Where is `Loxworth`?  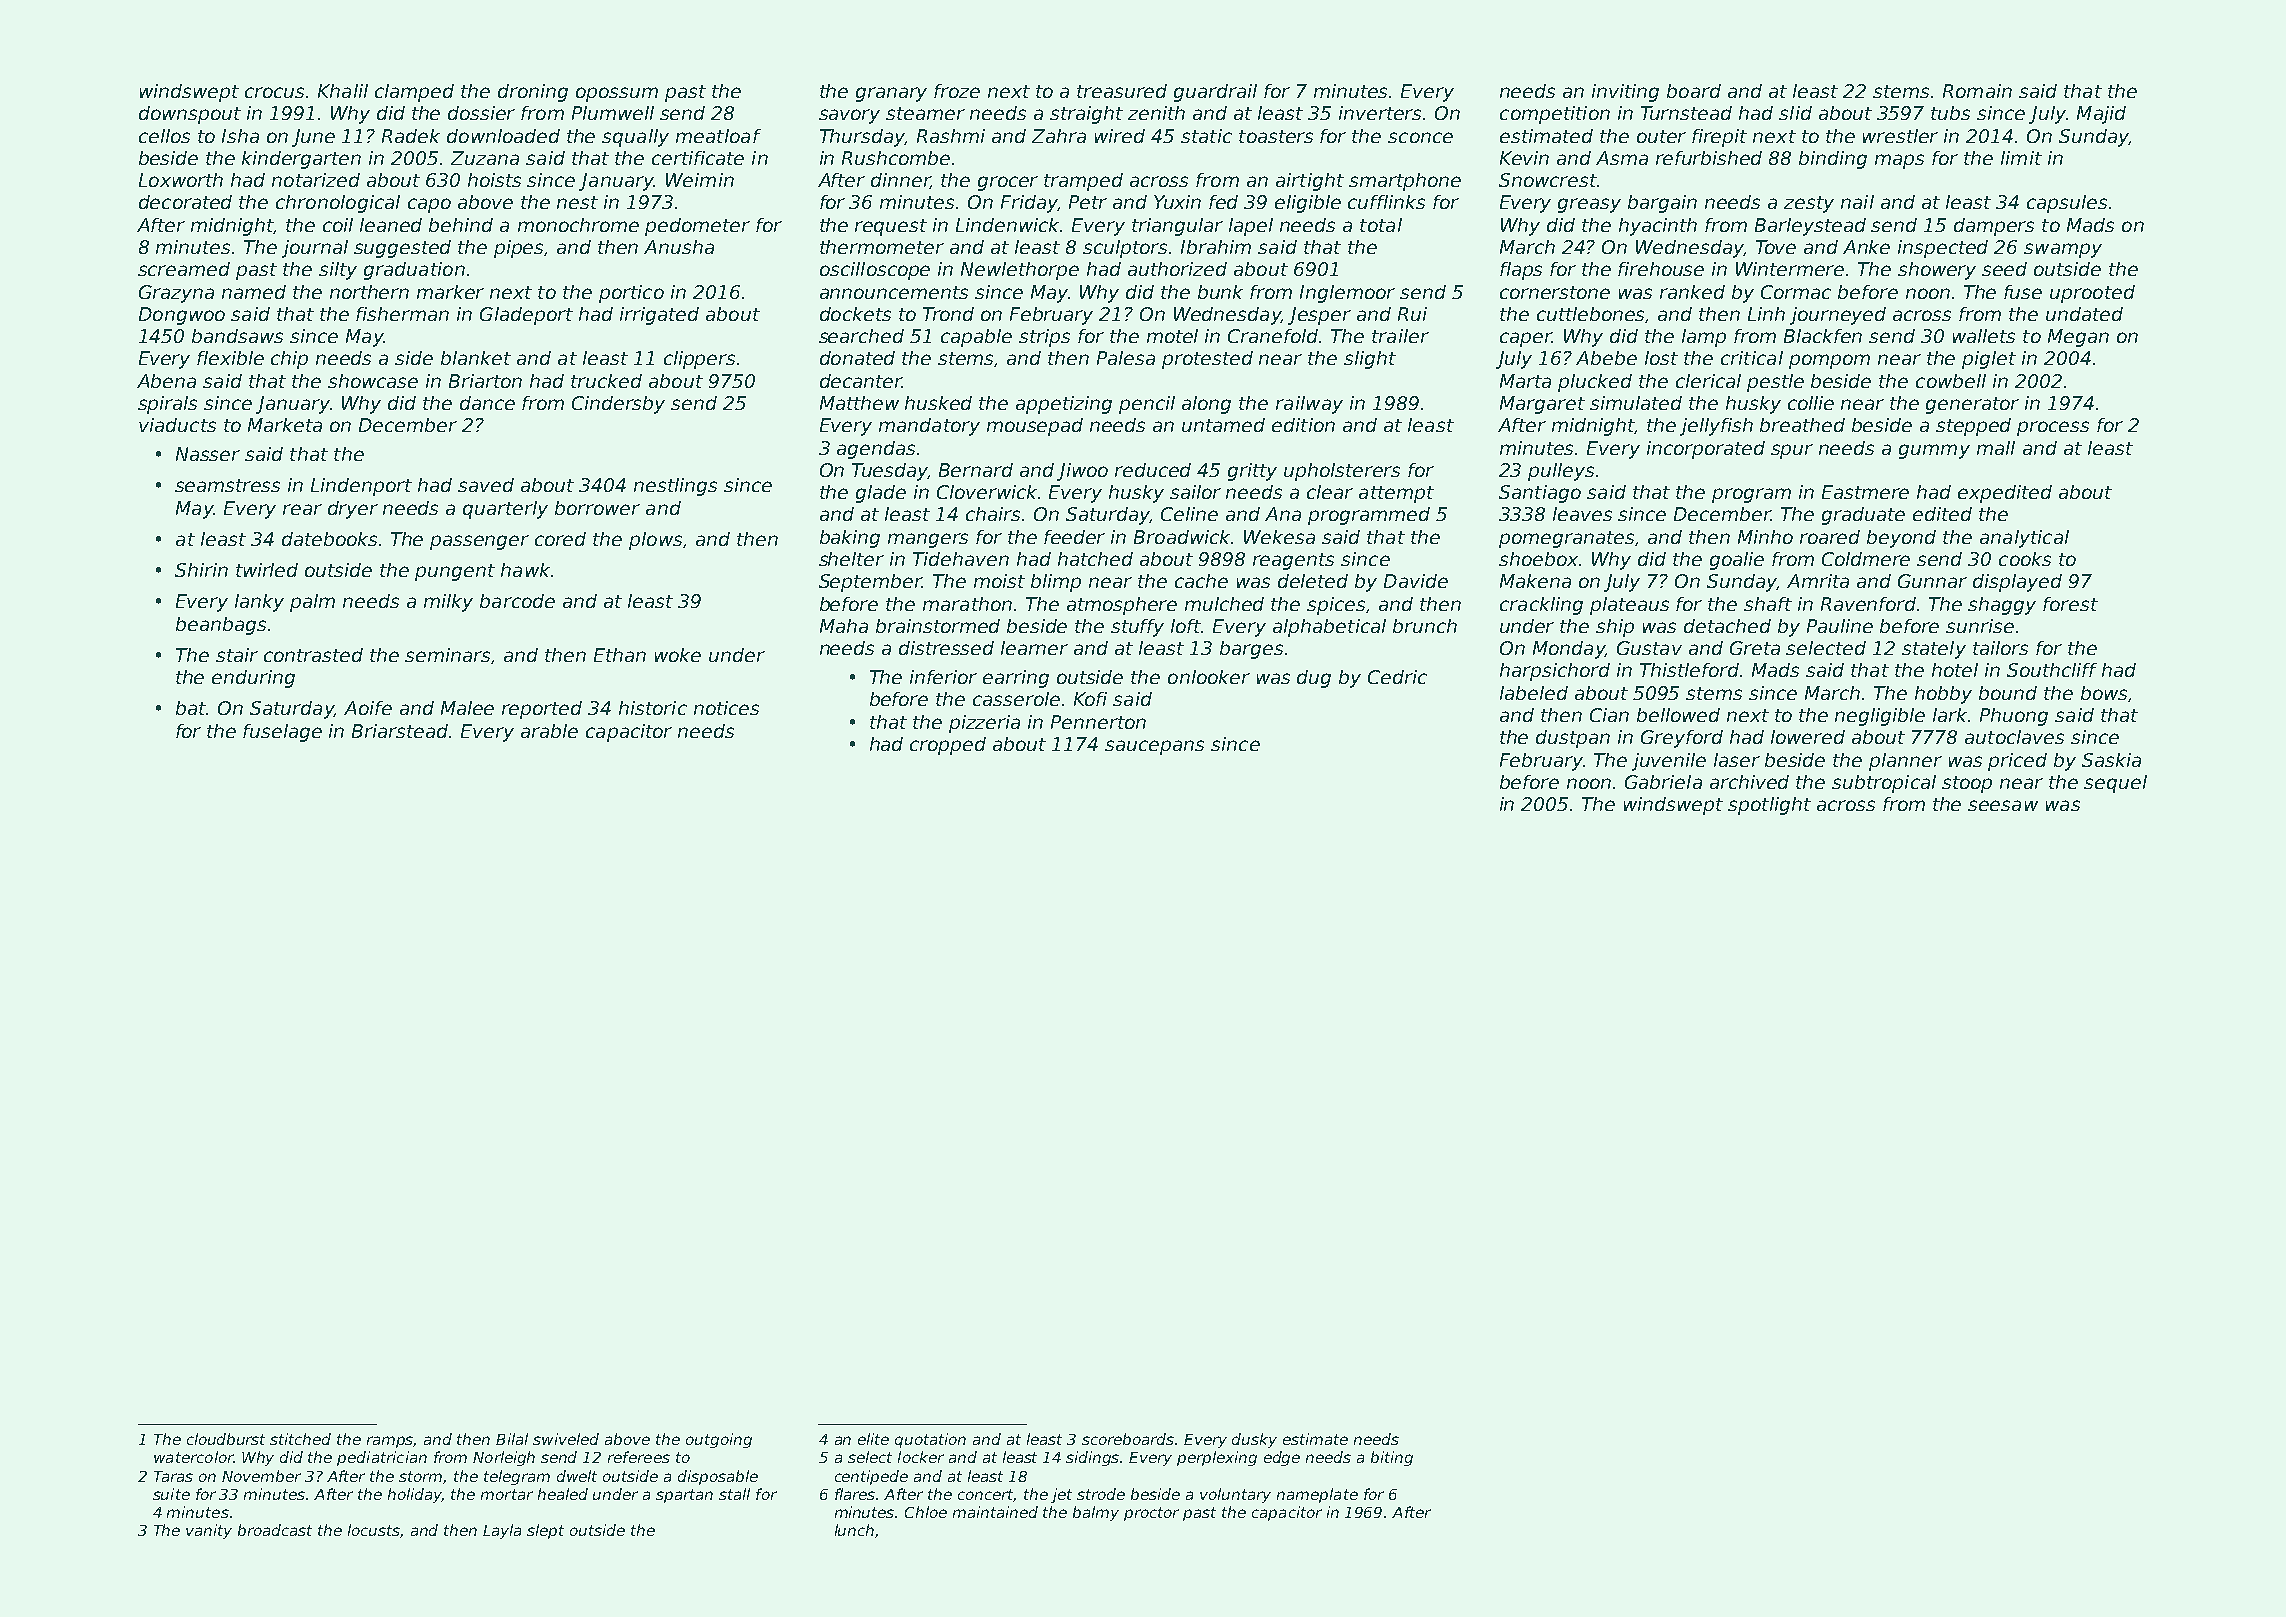
Loxworth is located at coordinates (181, 180).
